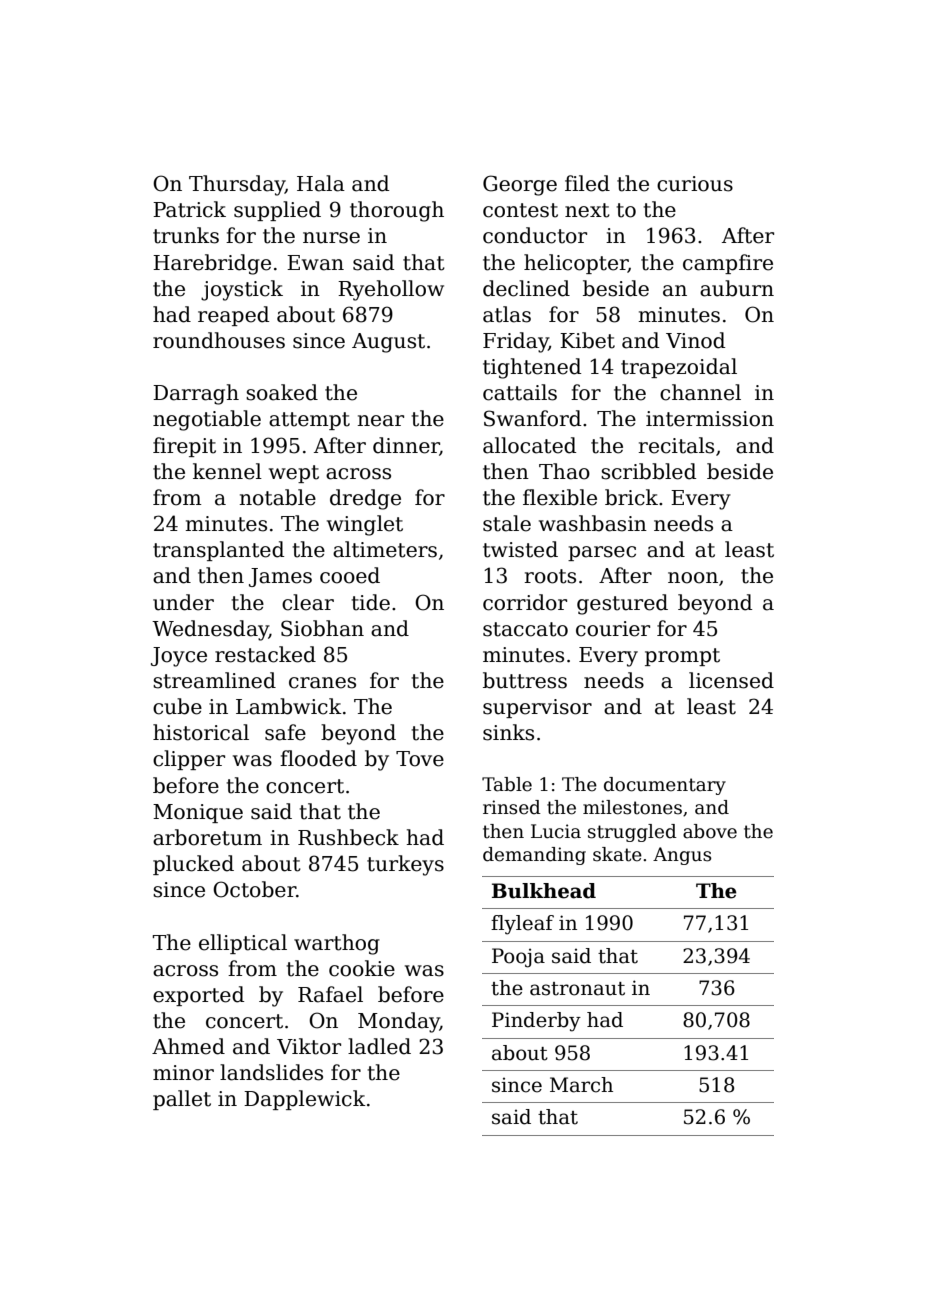  Describe the element at coordinates (177, 706) in the page. I see `cube` at that location.
